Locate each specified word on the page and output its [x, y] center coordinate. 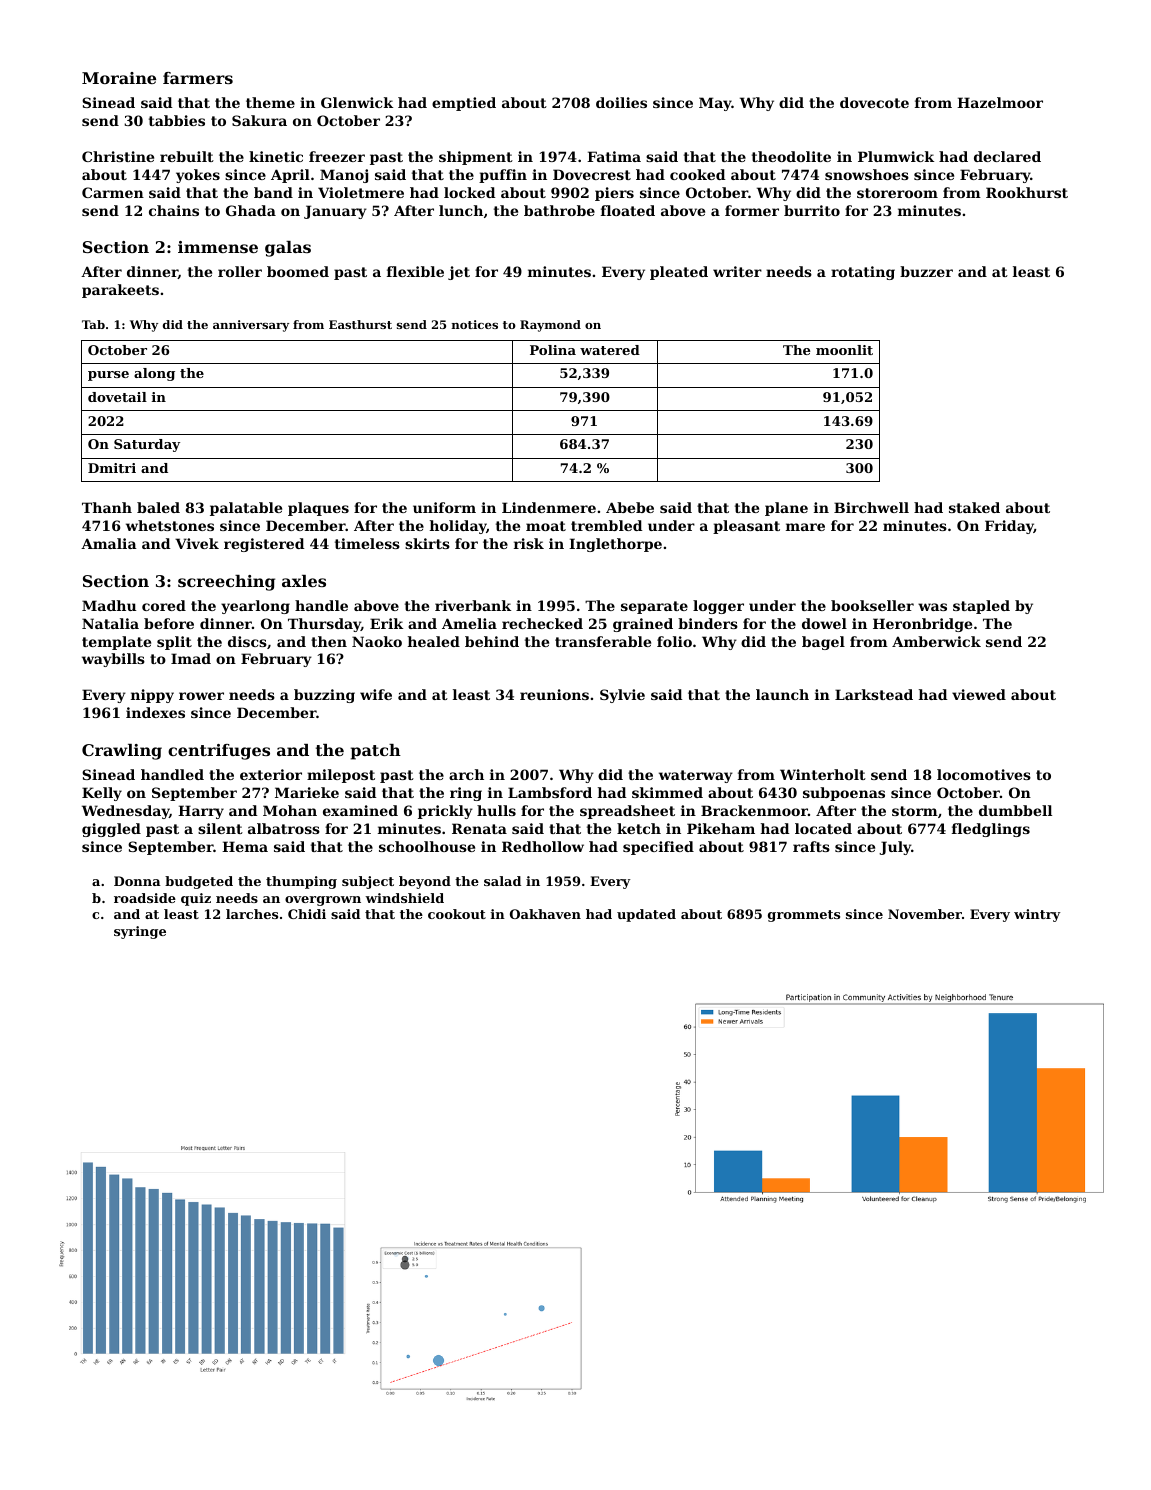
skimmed [667, 792]
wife [376, 694]
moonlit [844, 350]
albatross [284, 828]
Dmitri [112, 468]
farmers [198, 78]
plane [786, 509]
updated [646, 915]
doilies [621, 102]
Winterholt [823, 774]
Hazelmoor [1000, 102]
